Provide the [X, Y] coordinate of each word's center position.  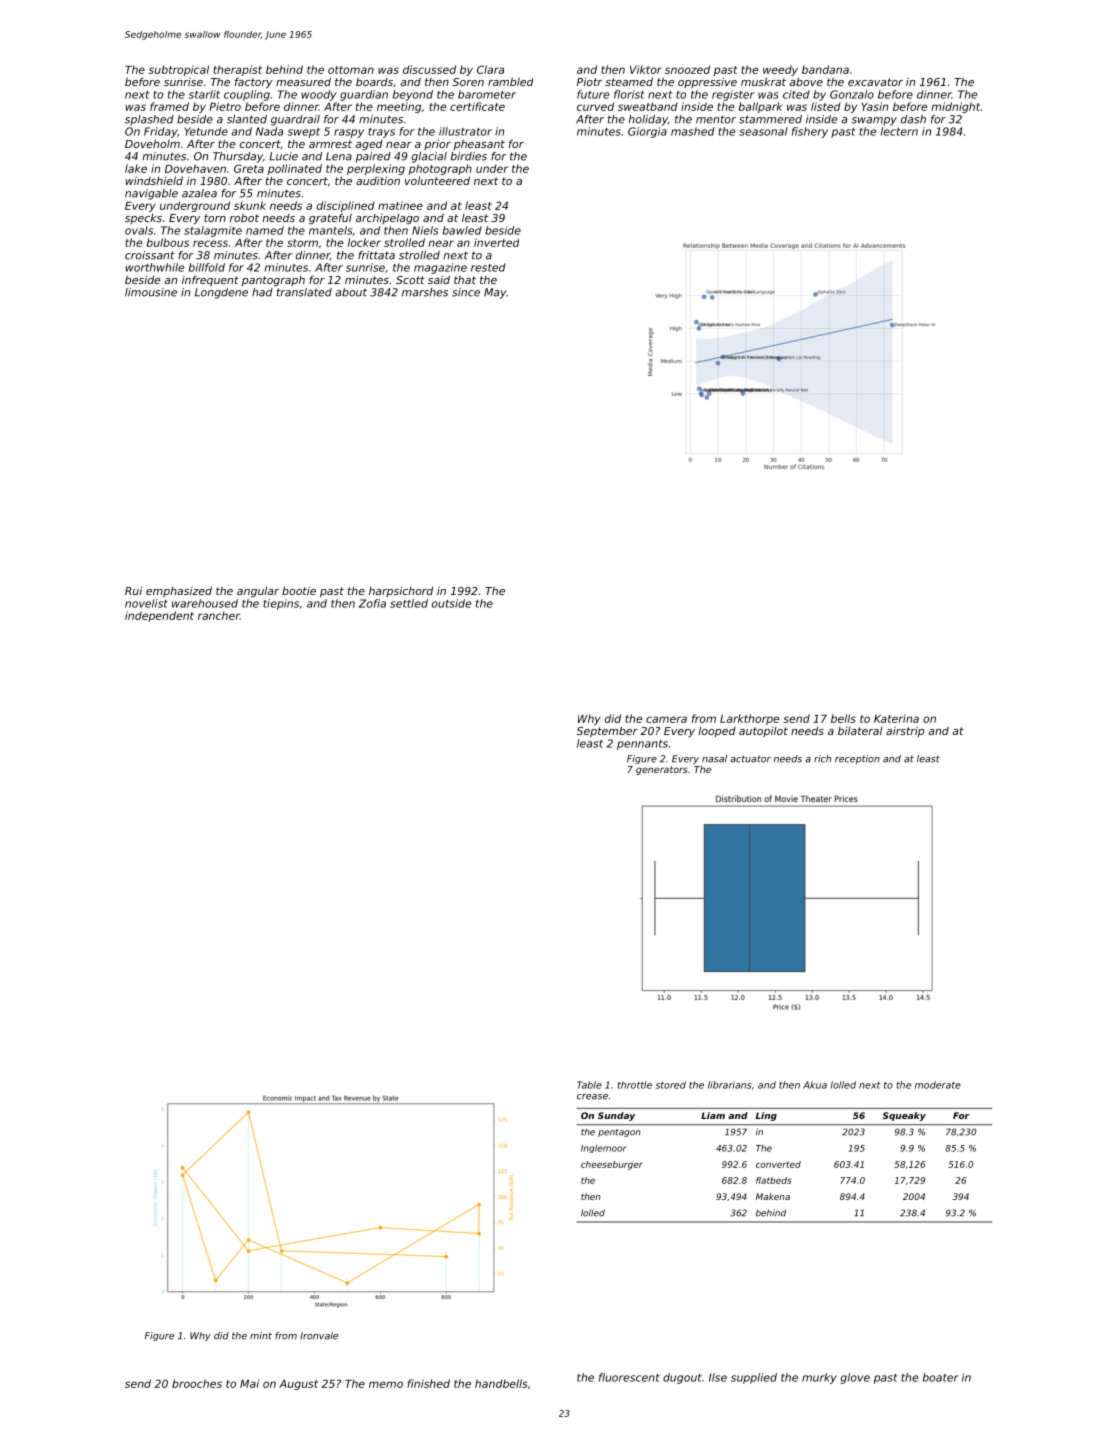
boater [941, 1377]
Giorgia [647, 132]
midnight [956, 107]
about [351, 292]
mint [261, 1335]
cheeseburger [612, 1165]
